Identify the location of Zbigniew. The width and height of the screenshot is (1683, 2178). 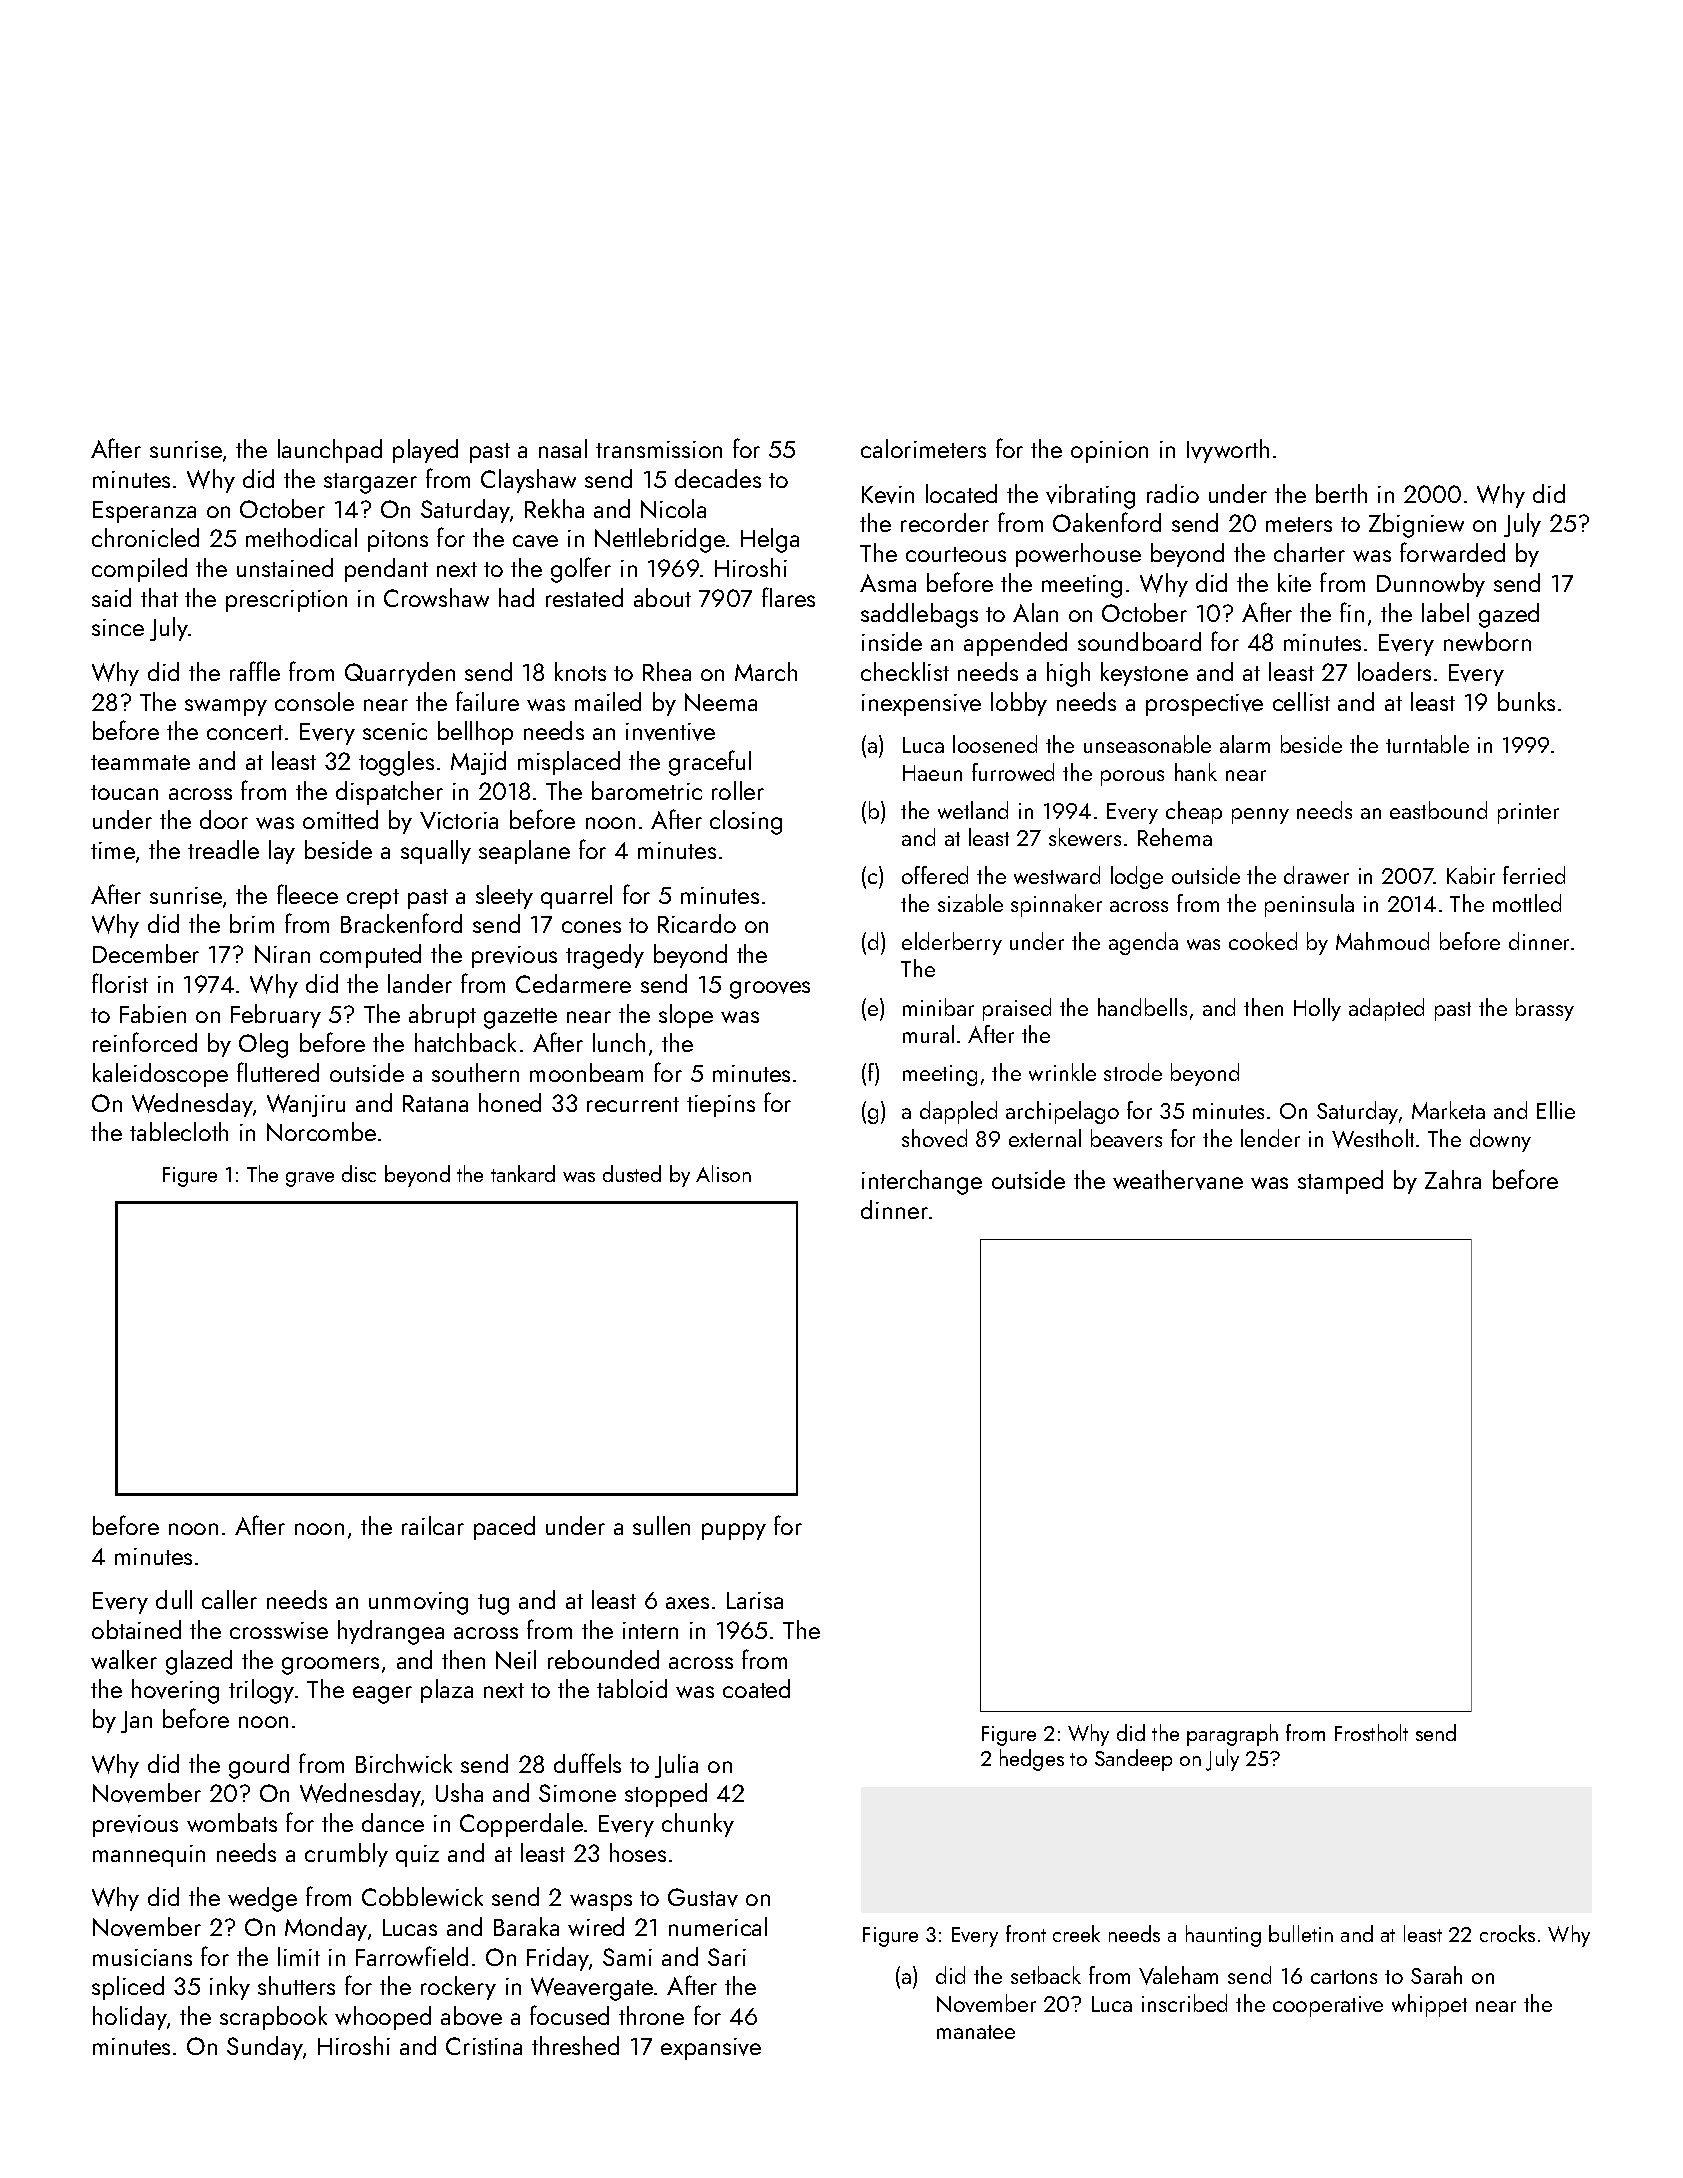
(1416, 525).
